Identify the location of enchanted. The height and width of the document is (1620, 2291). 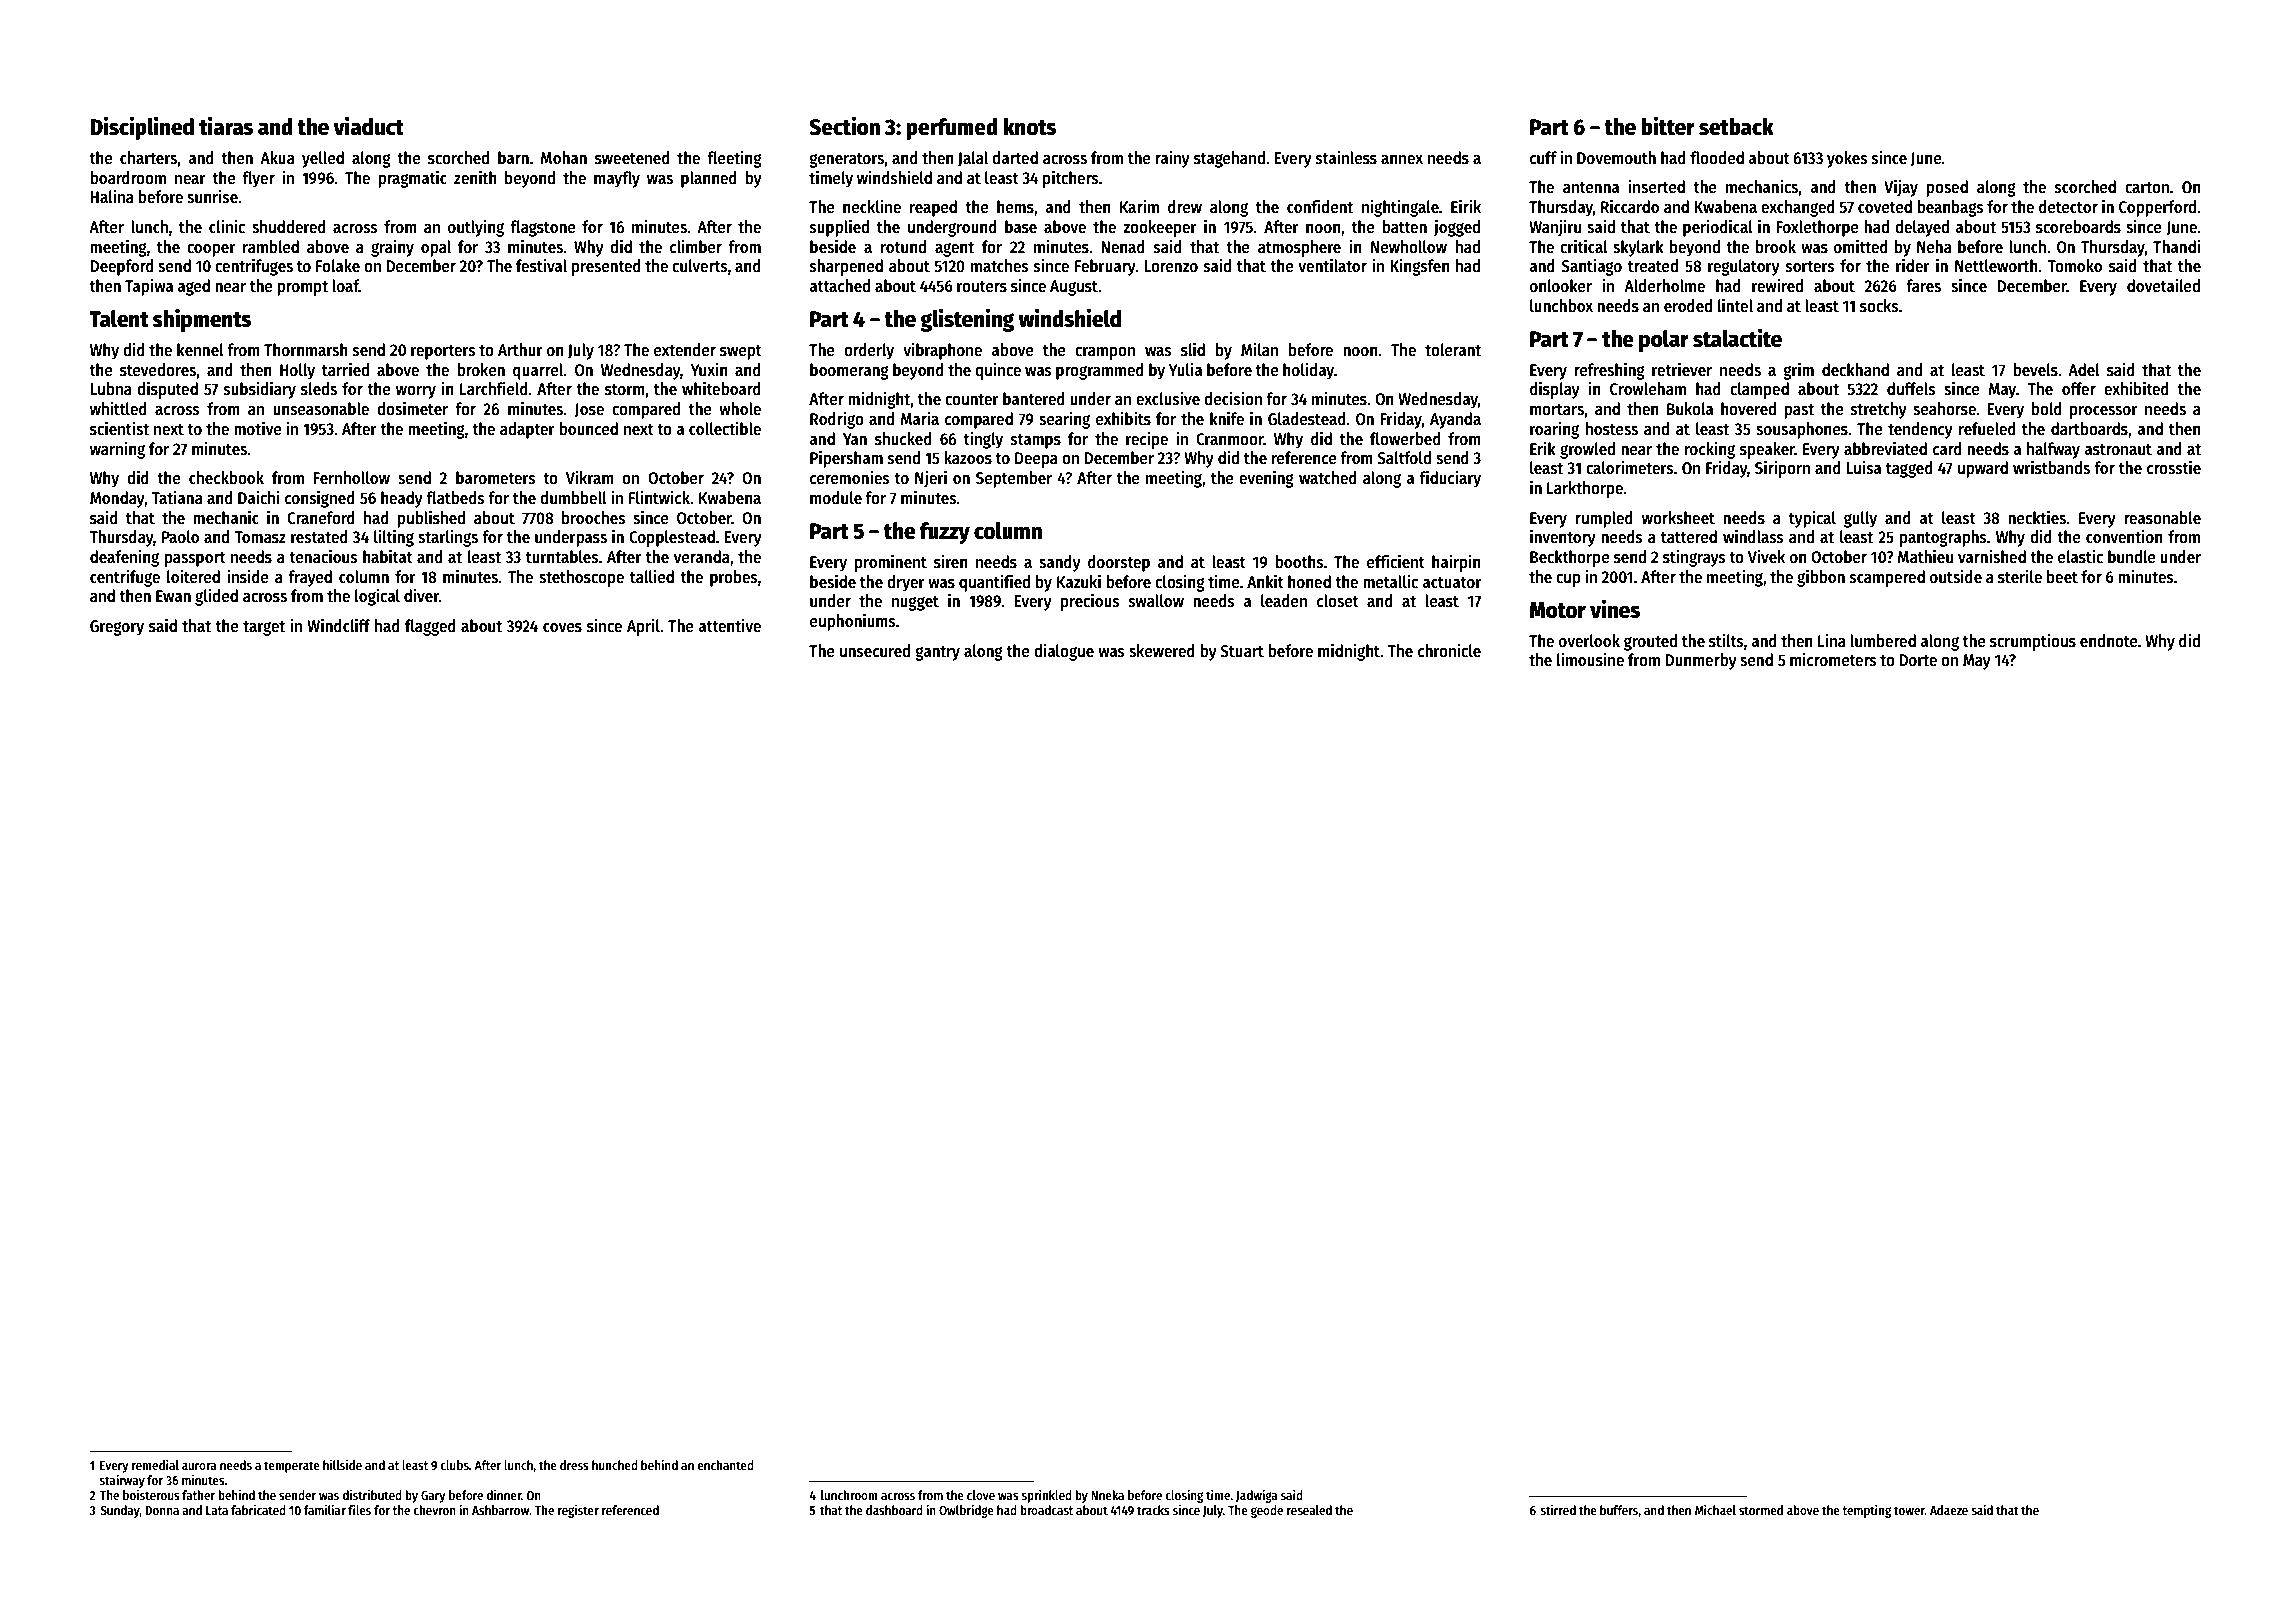
(725, 1465).
